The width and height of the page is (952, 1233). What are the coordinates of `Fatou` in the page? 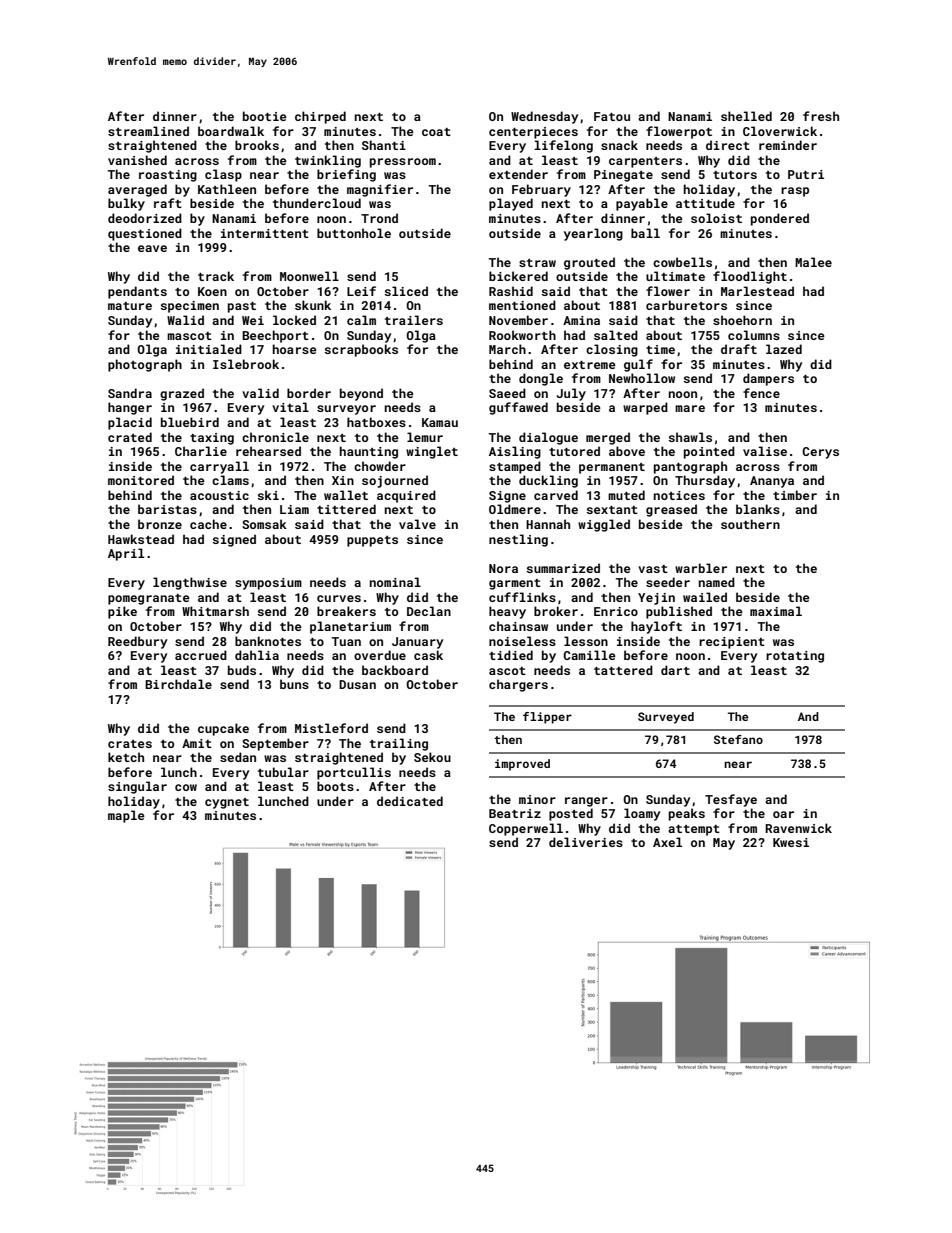 It's located at (612, 116).
